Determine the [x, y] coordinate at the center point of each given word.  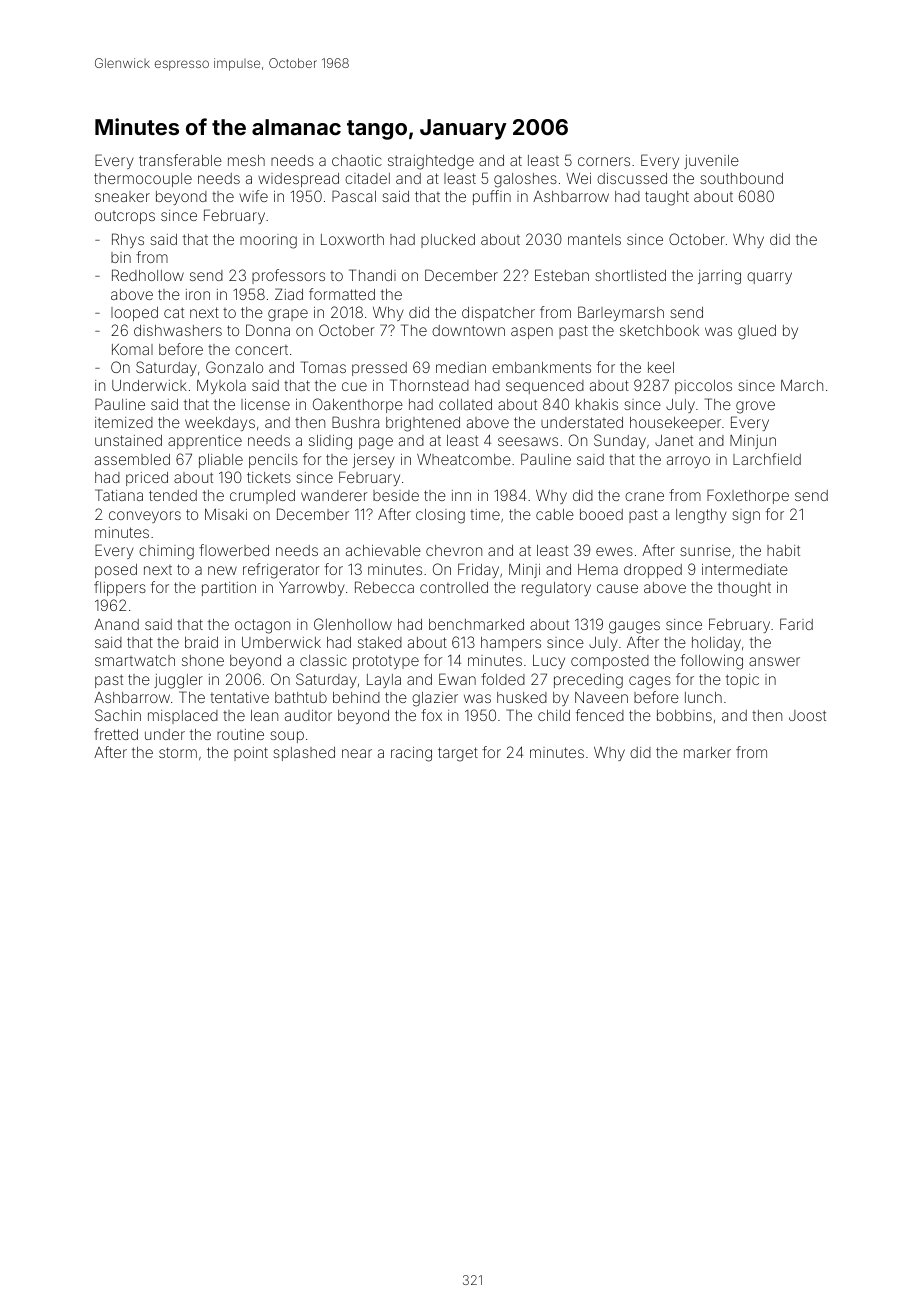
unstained [128, 440]
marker [707, 752]
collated [465, 404]
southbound [741, 178]
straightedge [431, 162]
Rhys [128, 240]
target [458, 754]
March [802, 385]
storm [178, 752]
